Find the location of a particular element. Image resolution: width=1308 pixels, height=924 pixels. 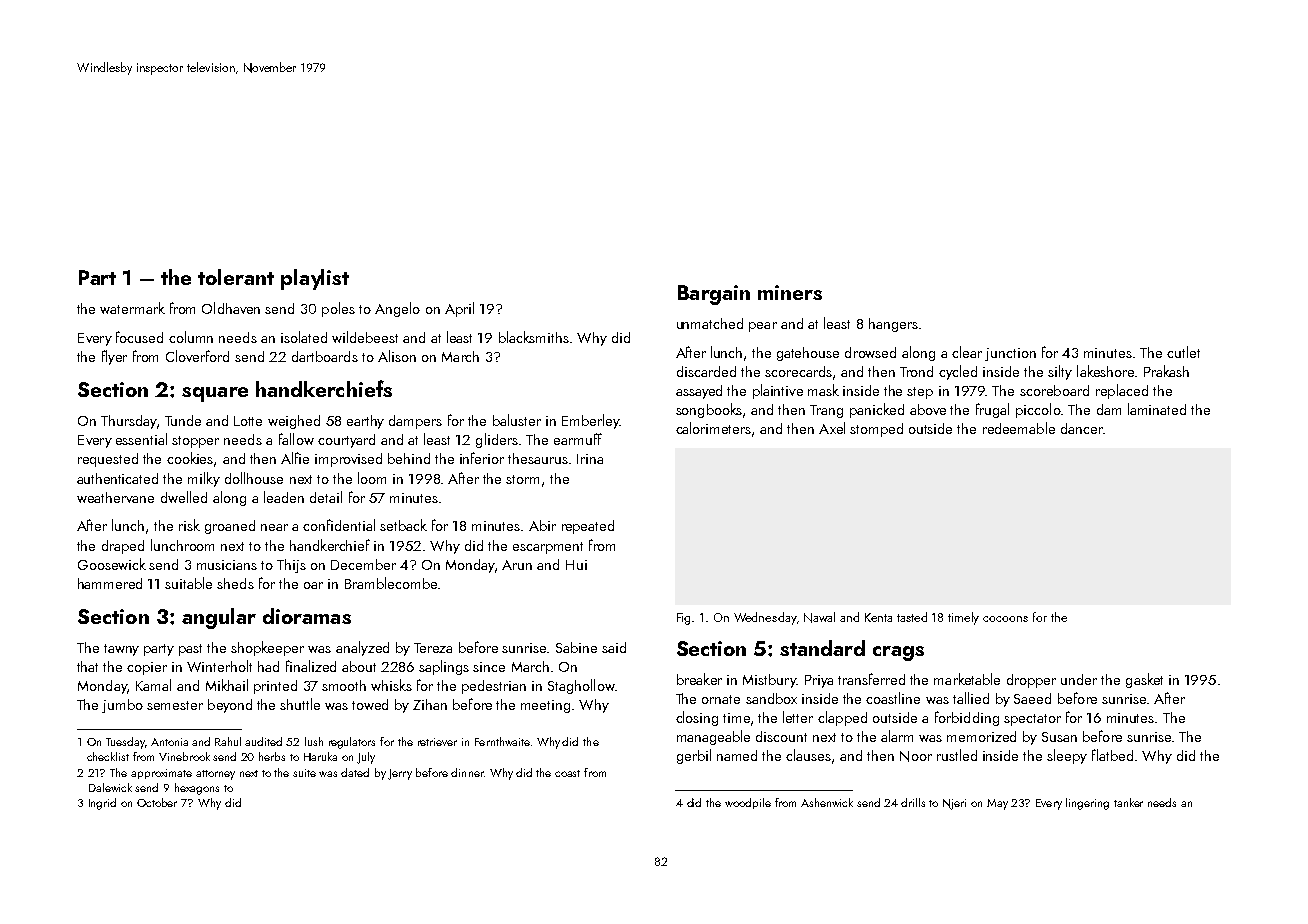

Thursday is located at coordinates (129, 422).
